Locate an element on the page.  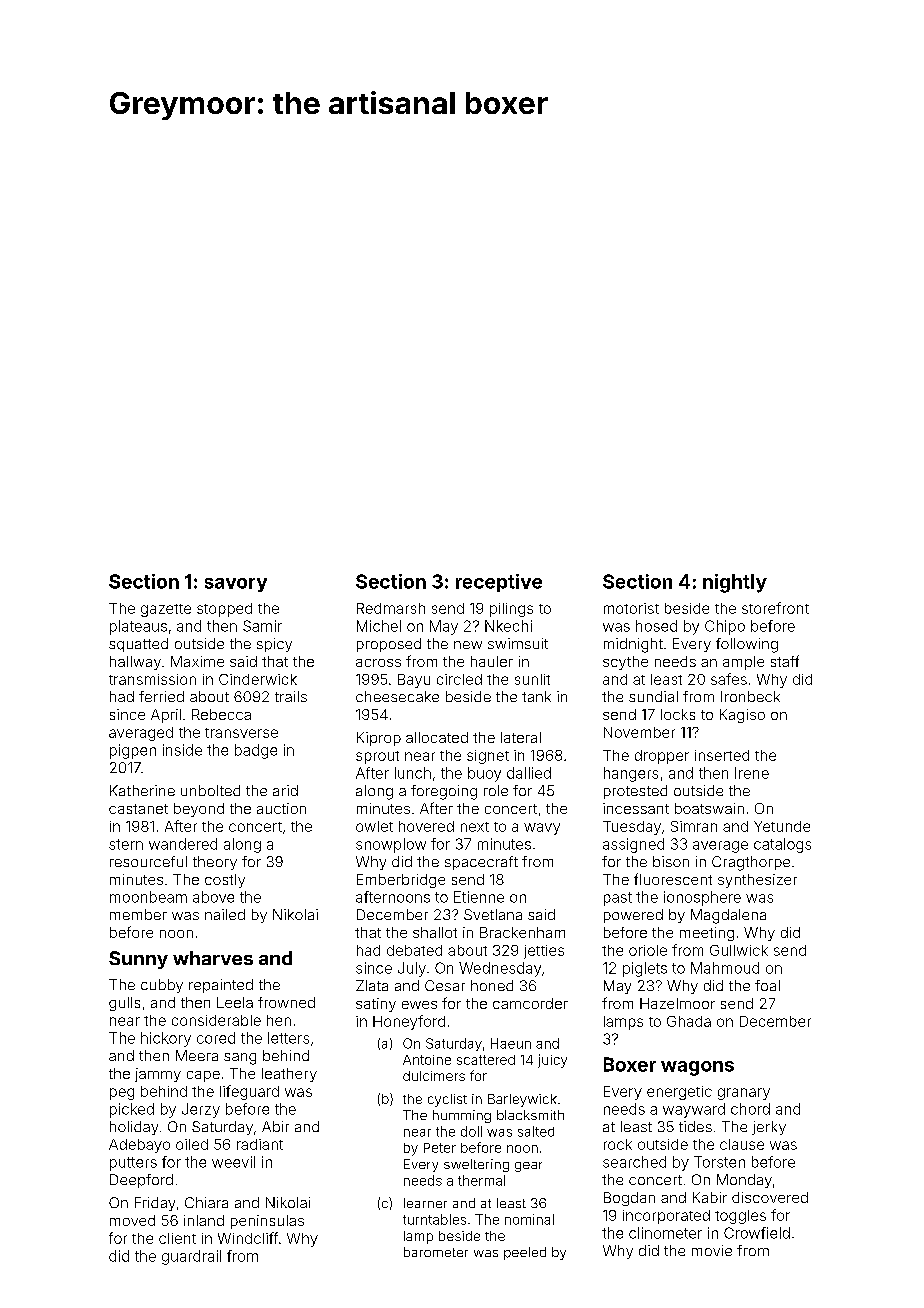
peeled is located at coordinates (525, 1253).
